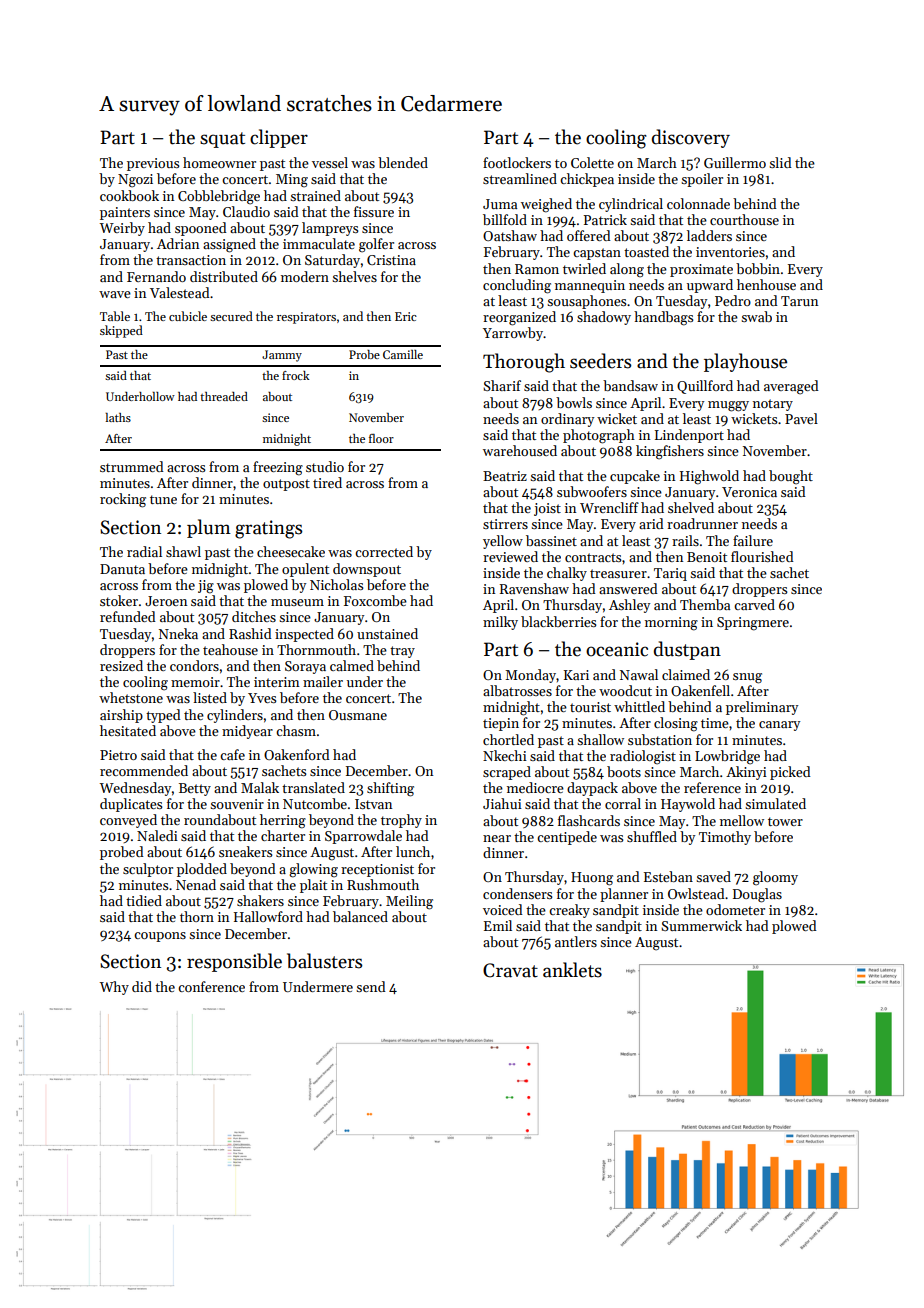  I want to click on squat, so click(222, 140).
